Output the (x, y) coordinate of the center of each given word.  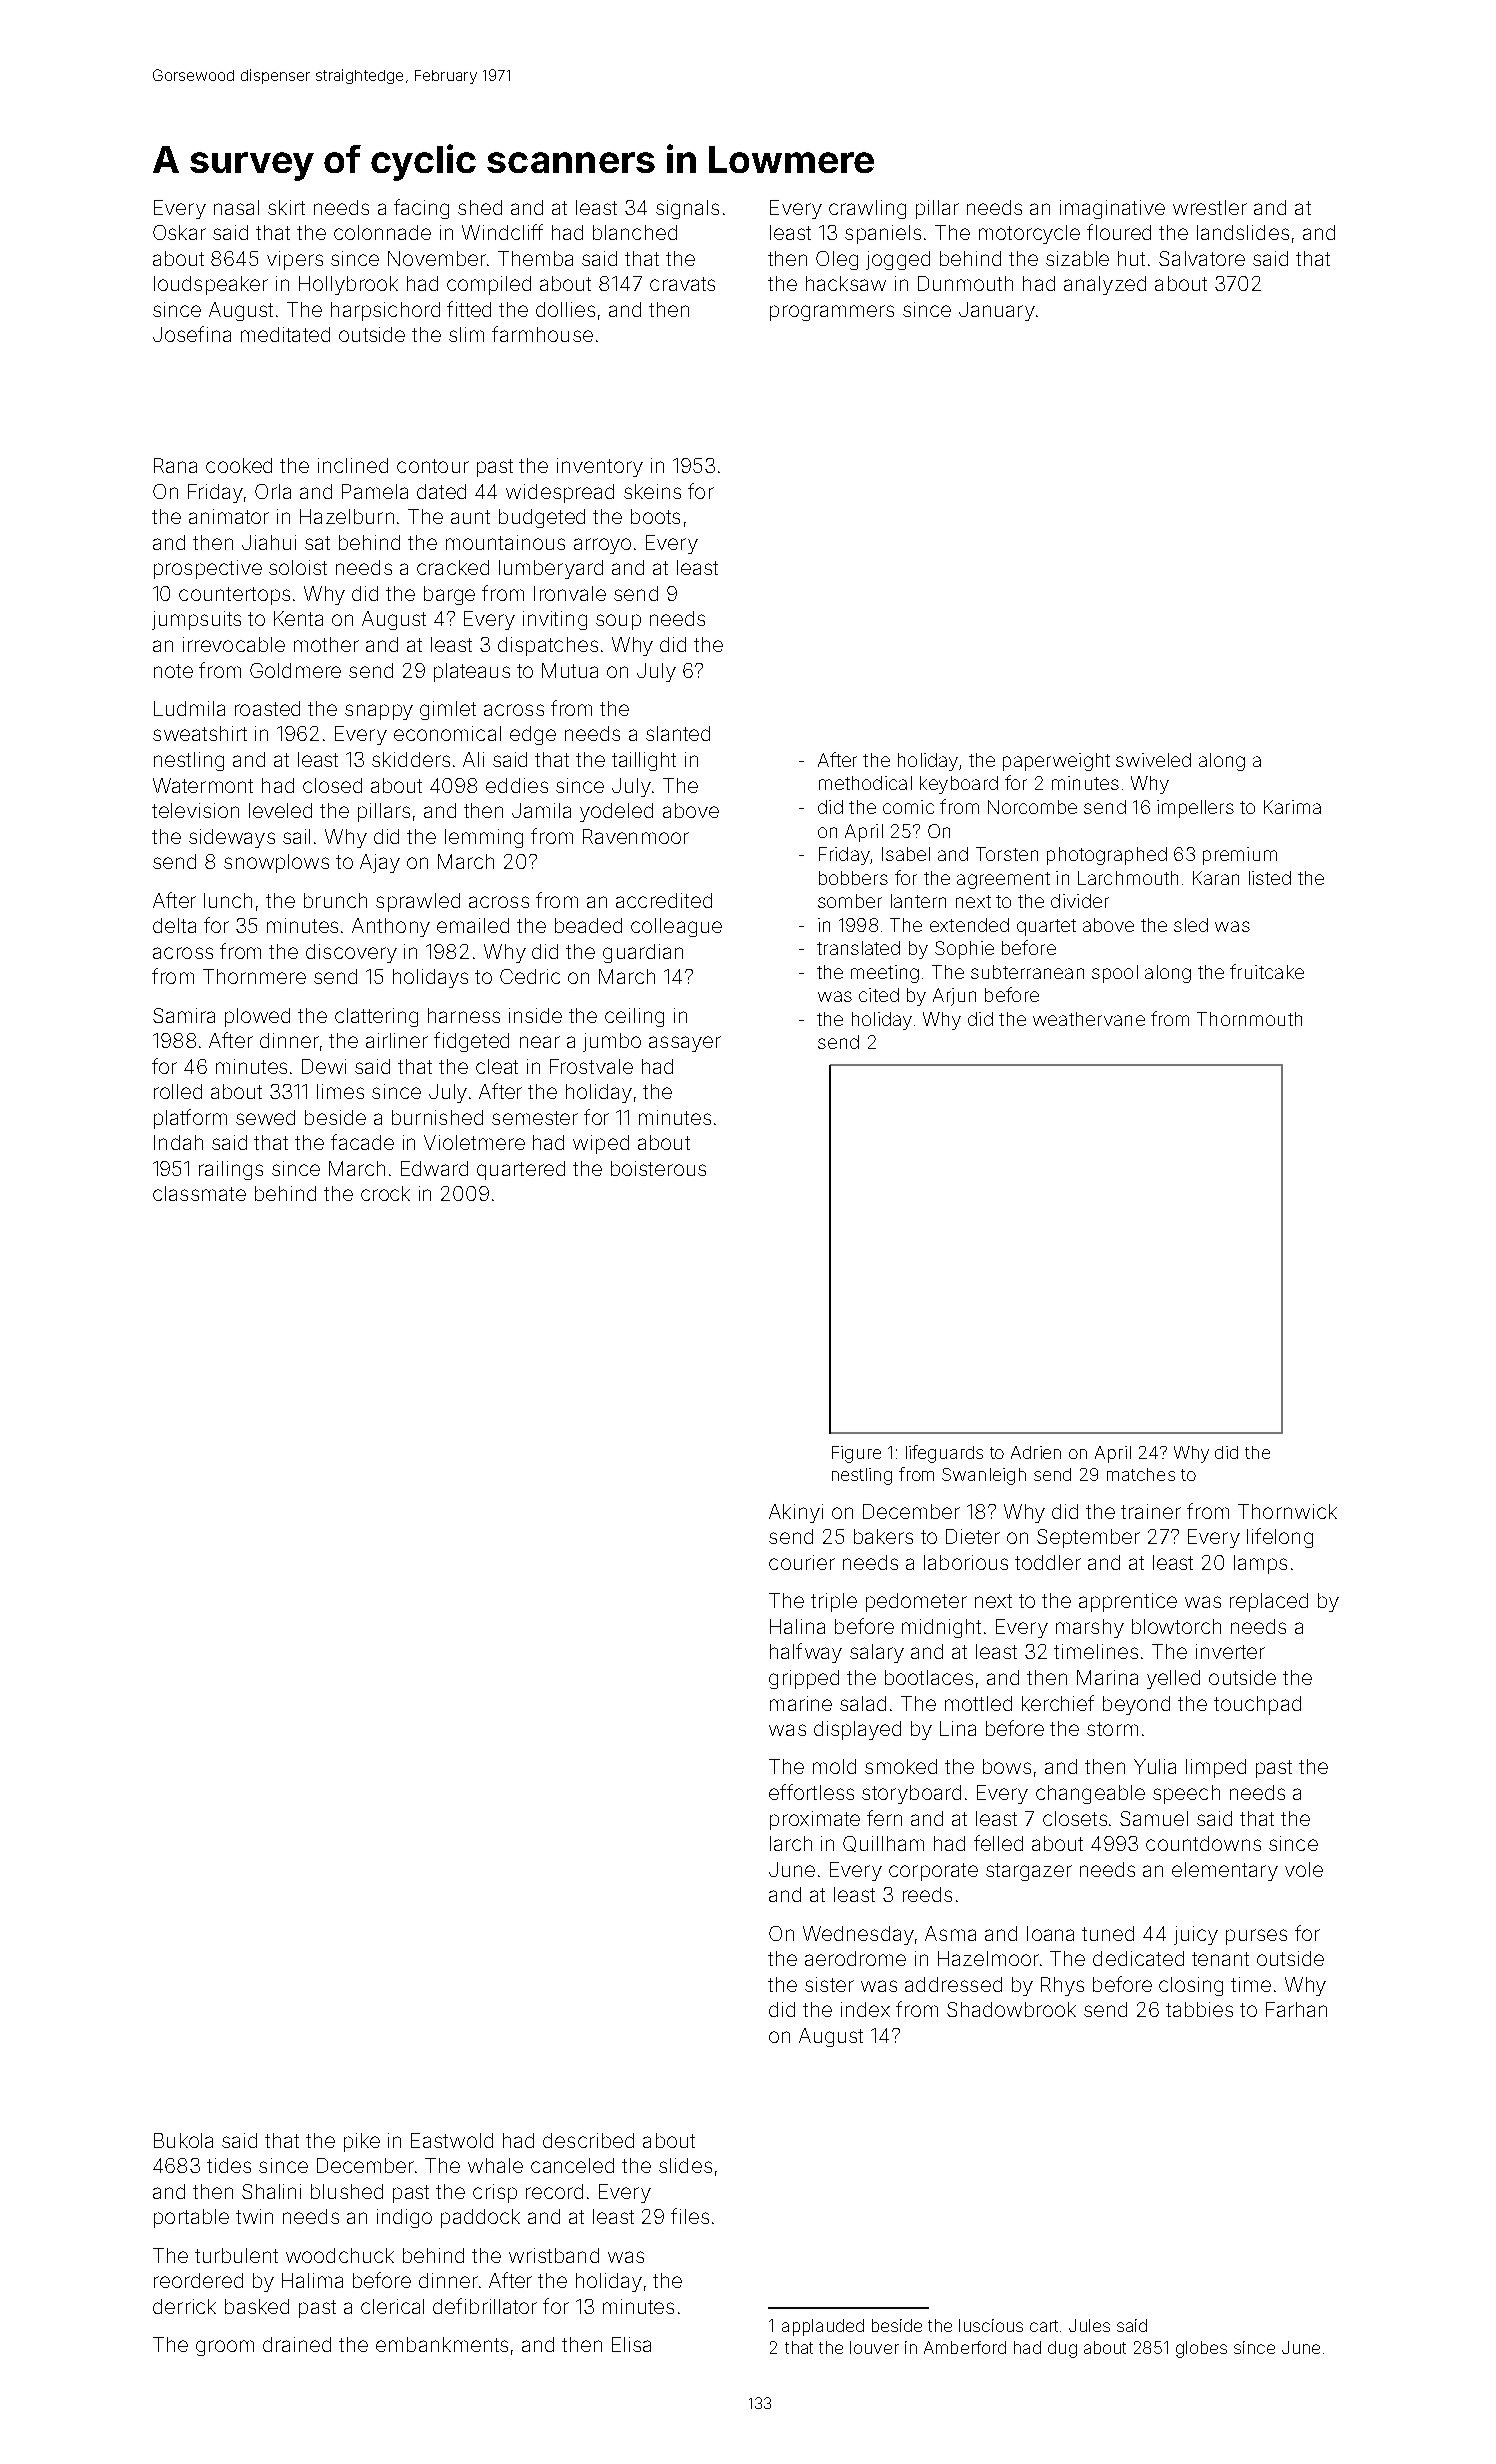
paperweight (1056, 762)
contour (433, 466)
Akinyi (796, 1513)
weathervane (1089, 1019)
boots (655, 516)
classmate (199, 1193)
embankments (442, 2344)
